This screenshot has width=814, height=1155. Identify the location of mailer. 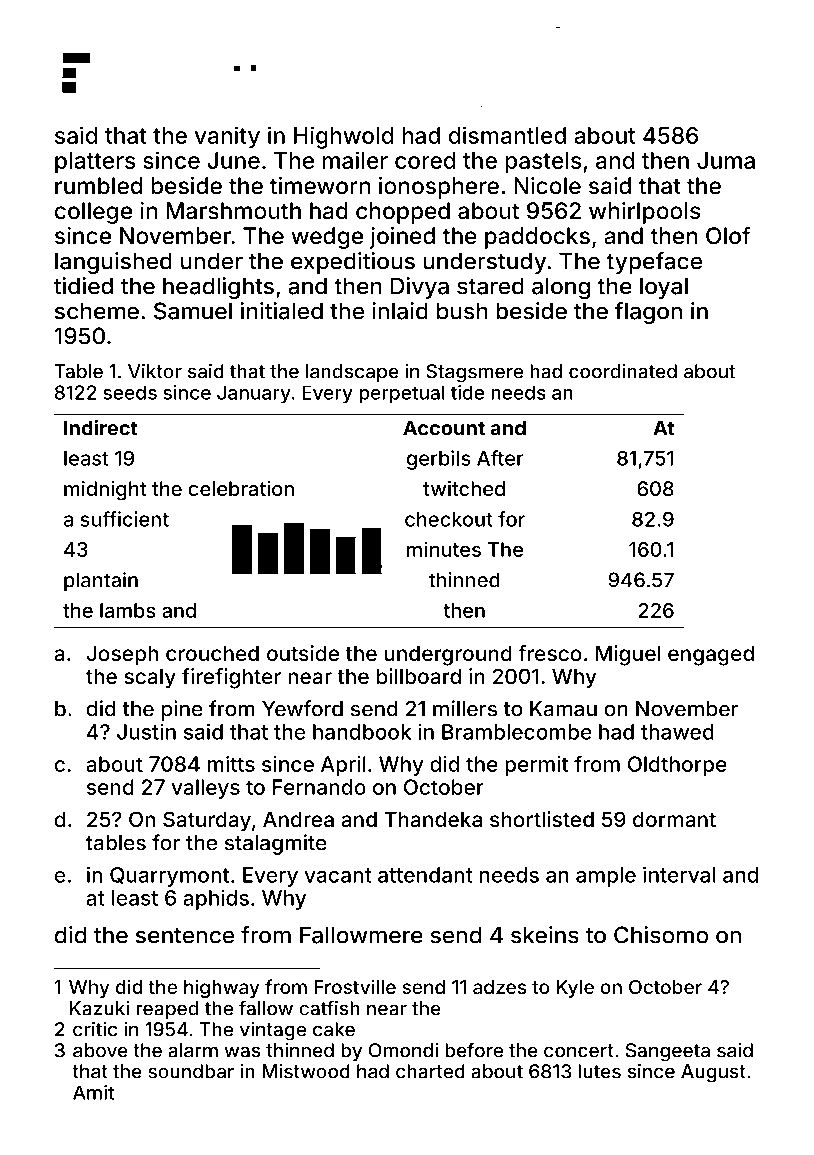
(355, 160).
